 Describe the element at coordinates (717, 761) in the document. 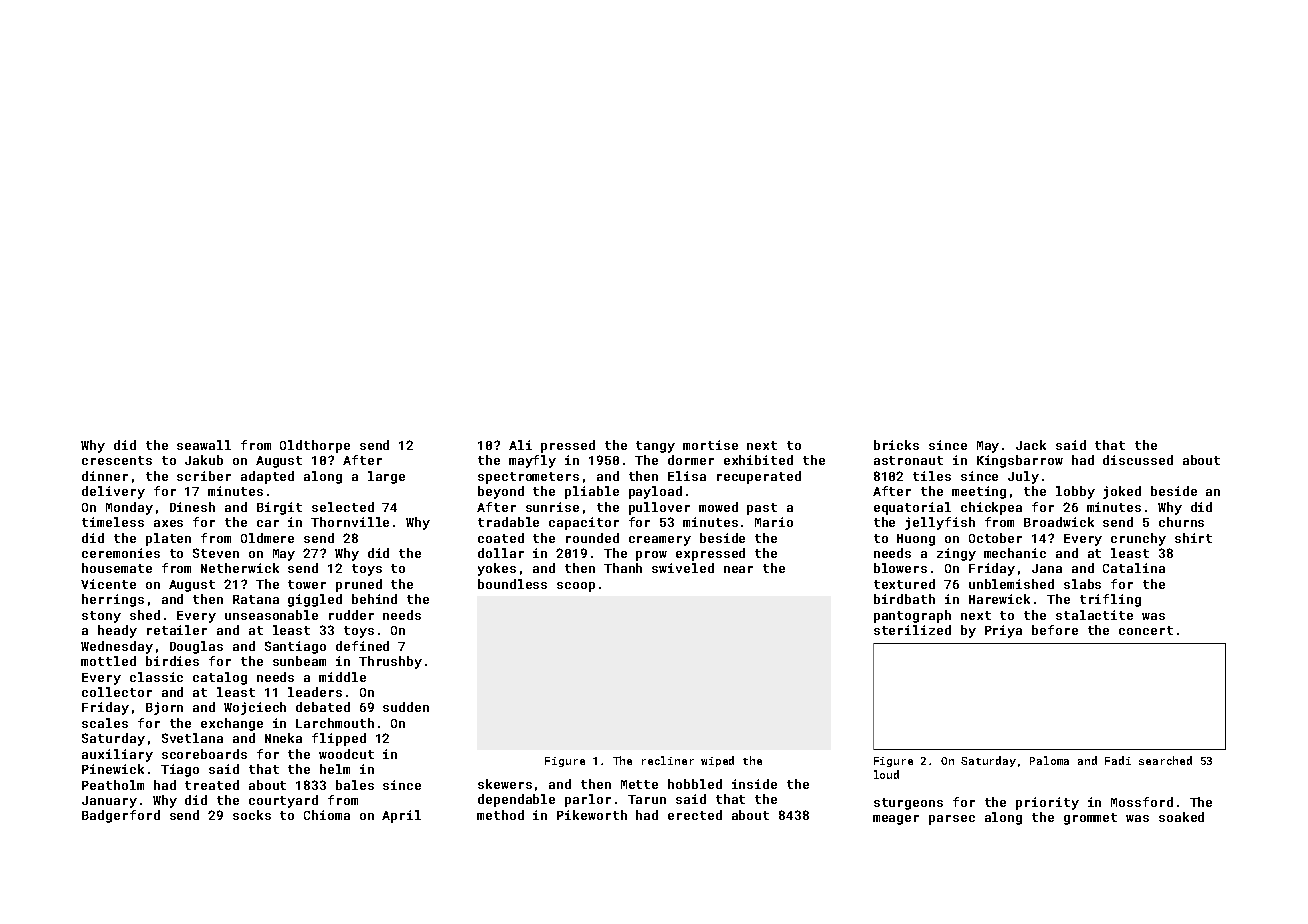

I see `wiped` at that location.
